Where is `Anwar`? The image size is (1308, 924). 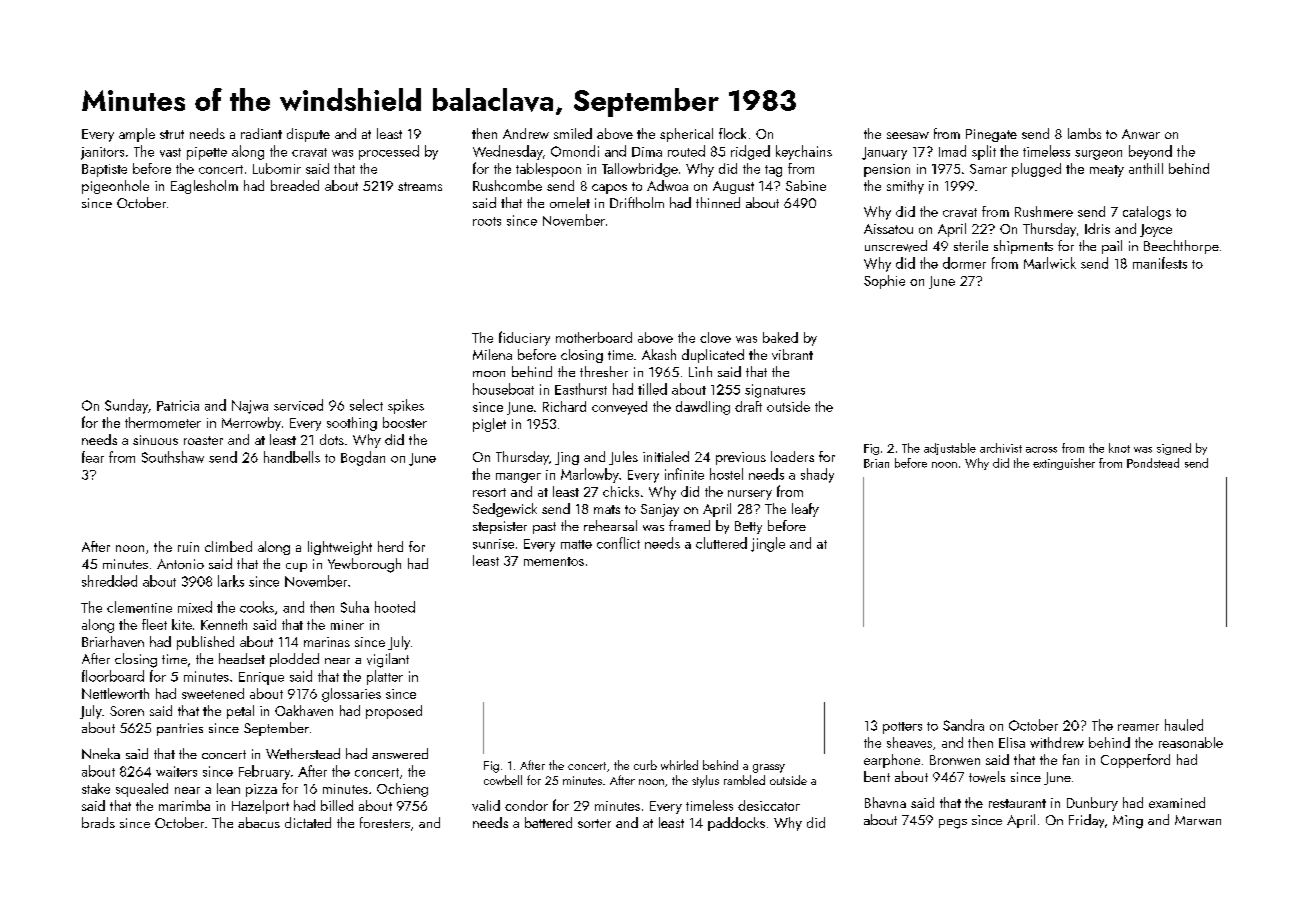
Anwar is located at coordinates (1141, 134).
